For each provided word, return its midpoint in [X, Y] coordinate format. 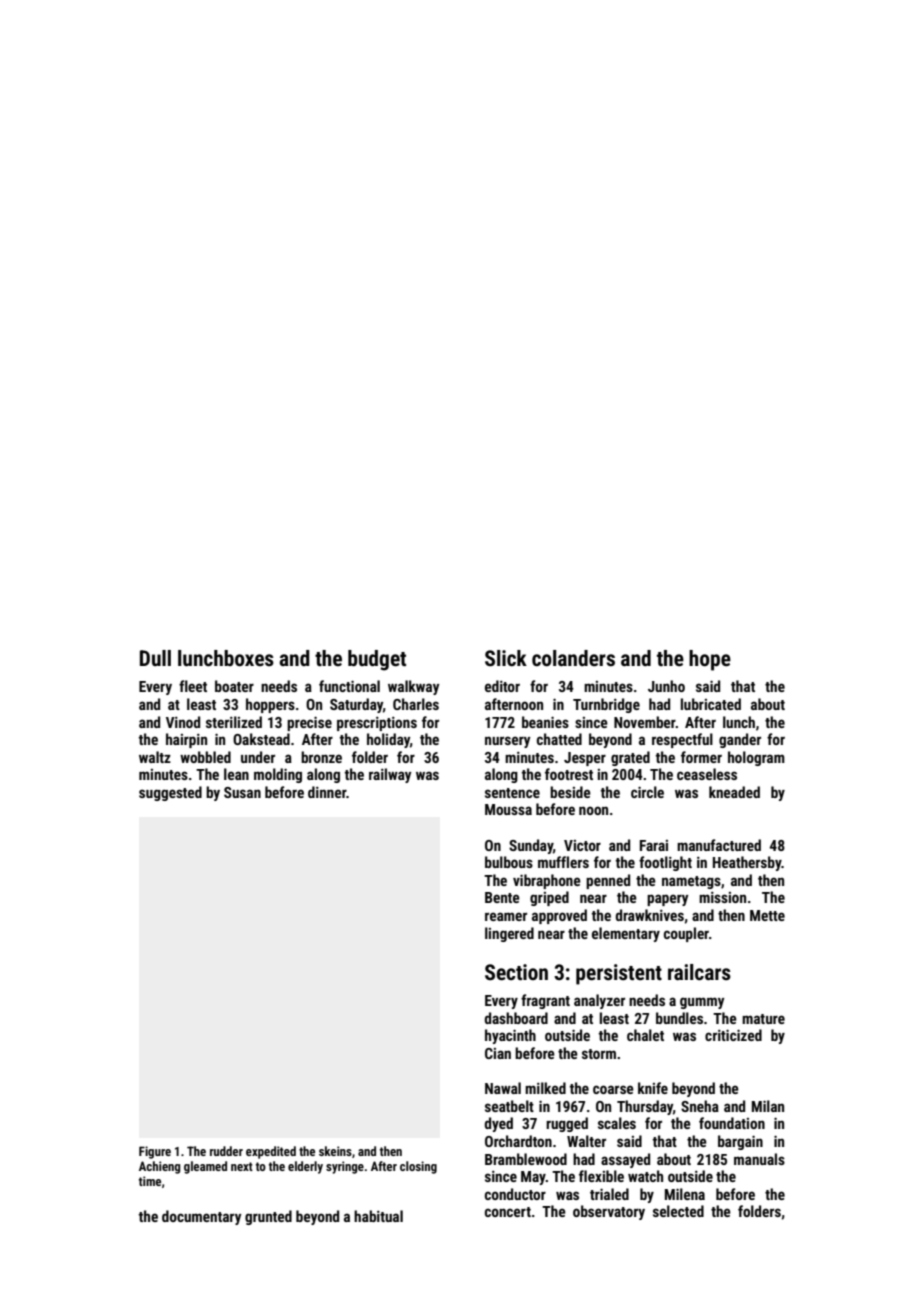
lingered [509, 934]
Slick [506, 658]
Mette [767, 915]
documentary [201, 1217]
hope [710, 660]
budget [377, 660]
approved [559, 916]
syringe [345, 1167]
